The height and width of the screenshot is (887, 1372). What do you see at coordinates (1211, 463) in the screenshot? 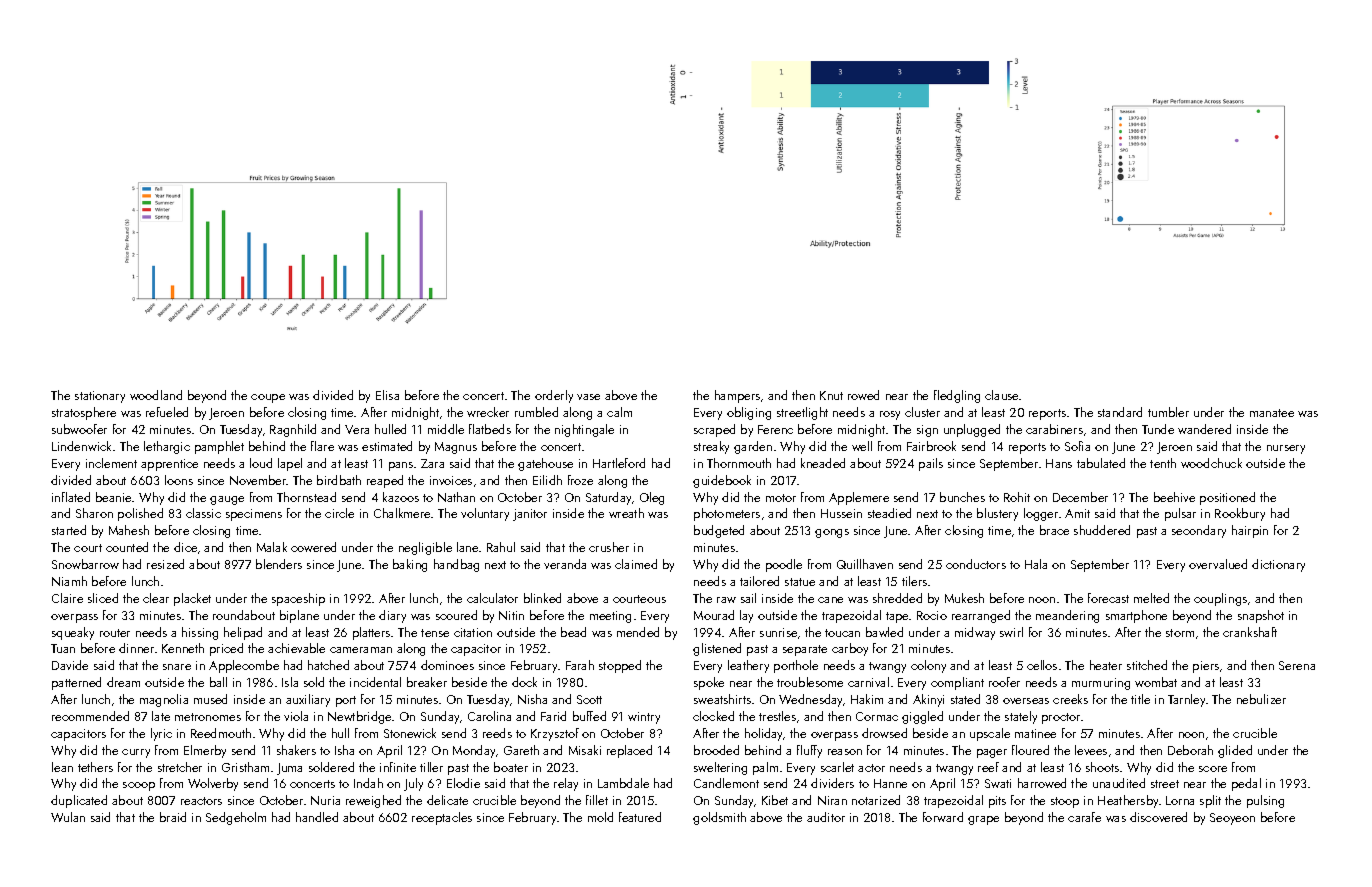
I see `woodchuck` at bounding box center [1211, 463].
